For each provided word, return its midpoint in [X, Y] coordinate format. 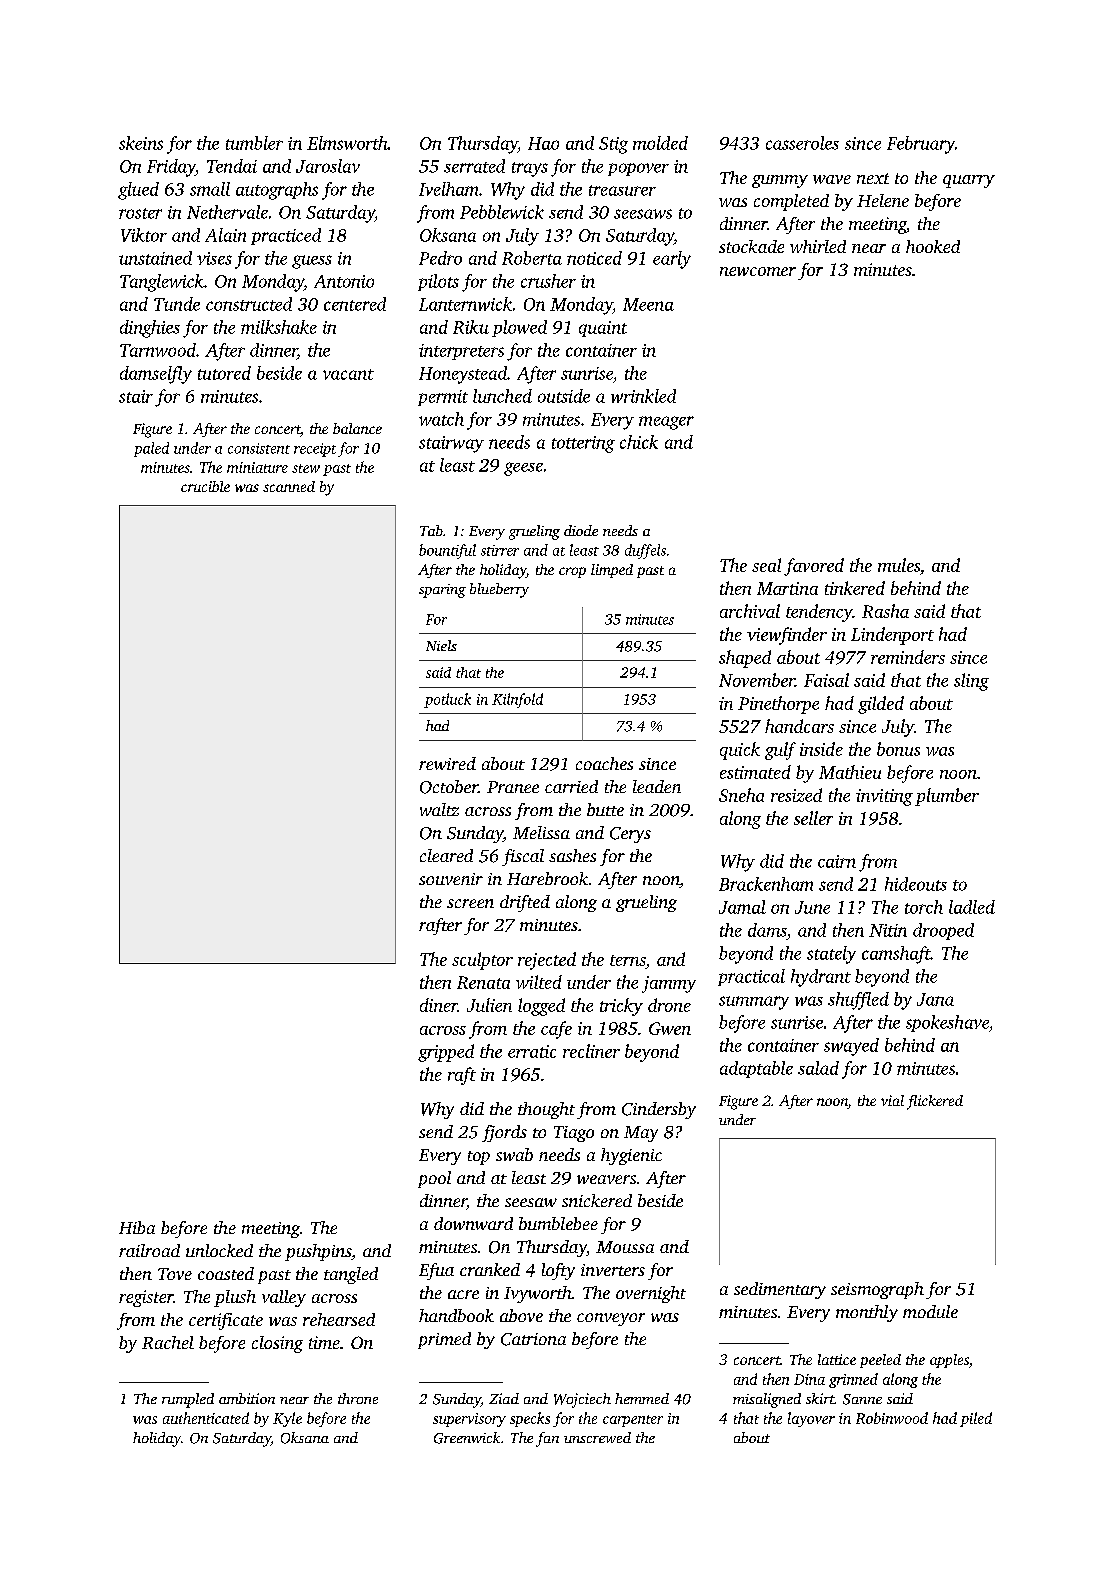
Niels [441, 645]
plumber [947, 797]
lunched [502, 396]
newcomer [758, 271]
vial [892, 1100]
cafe [556, 1030]
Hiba [137, 1227]
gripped [446, 1053]
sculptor [482, 961]
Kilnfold [517, 700]
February [921, 145]
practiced [286, 236]
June [812, 907]
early [672, 260]
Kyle [287, 1419]
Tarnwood [158, 350]
